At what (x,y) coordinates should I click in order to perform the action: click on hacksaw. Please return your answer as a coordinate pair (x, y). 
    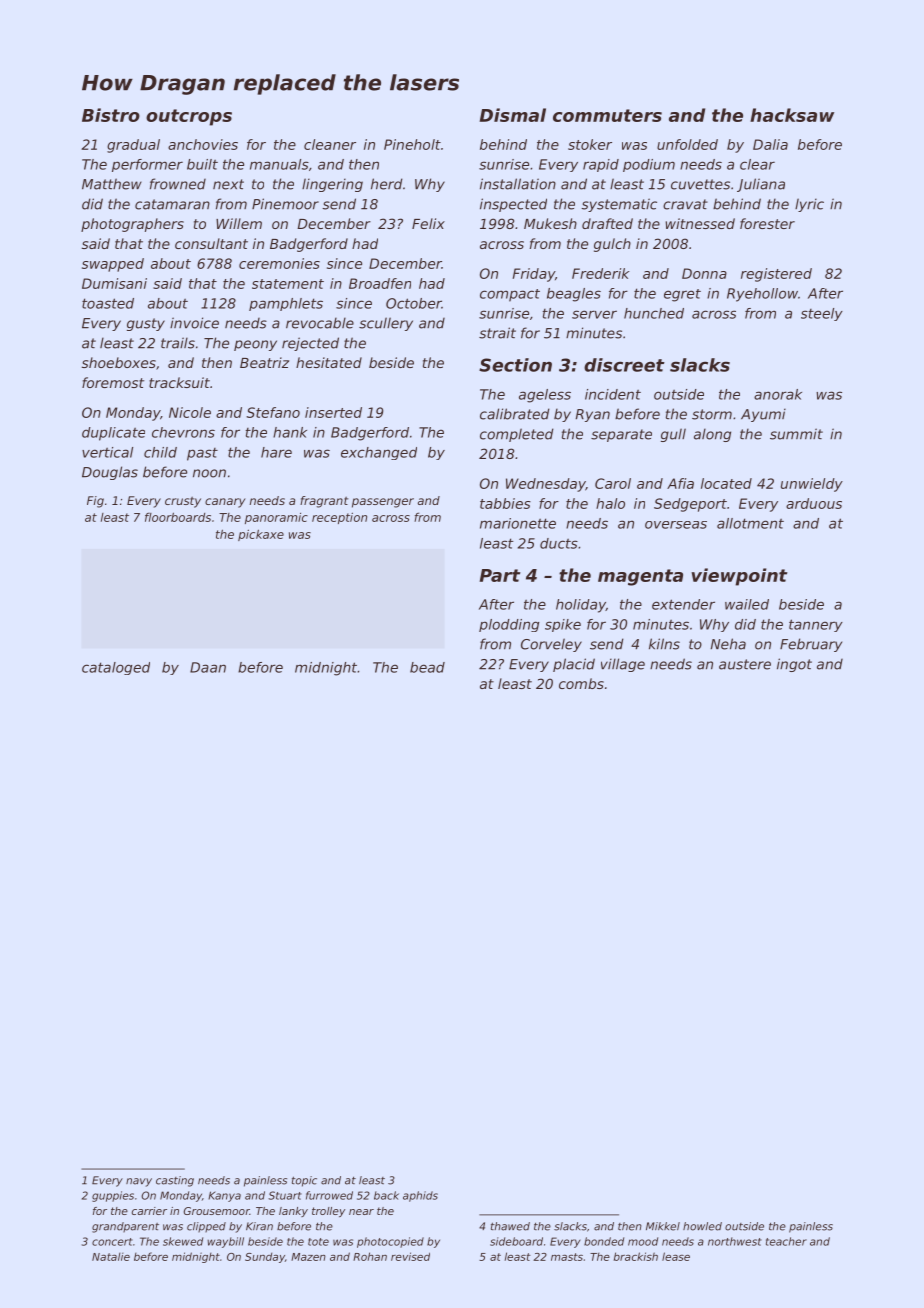
    Looking at the image, I should click on (792, 115).
